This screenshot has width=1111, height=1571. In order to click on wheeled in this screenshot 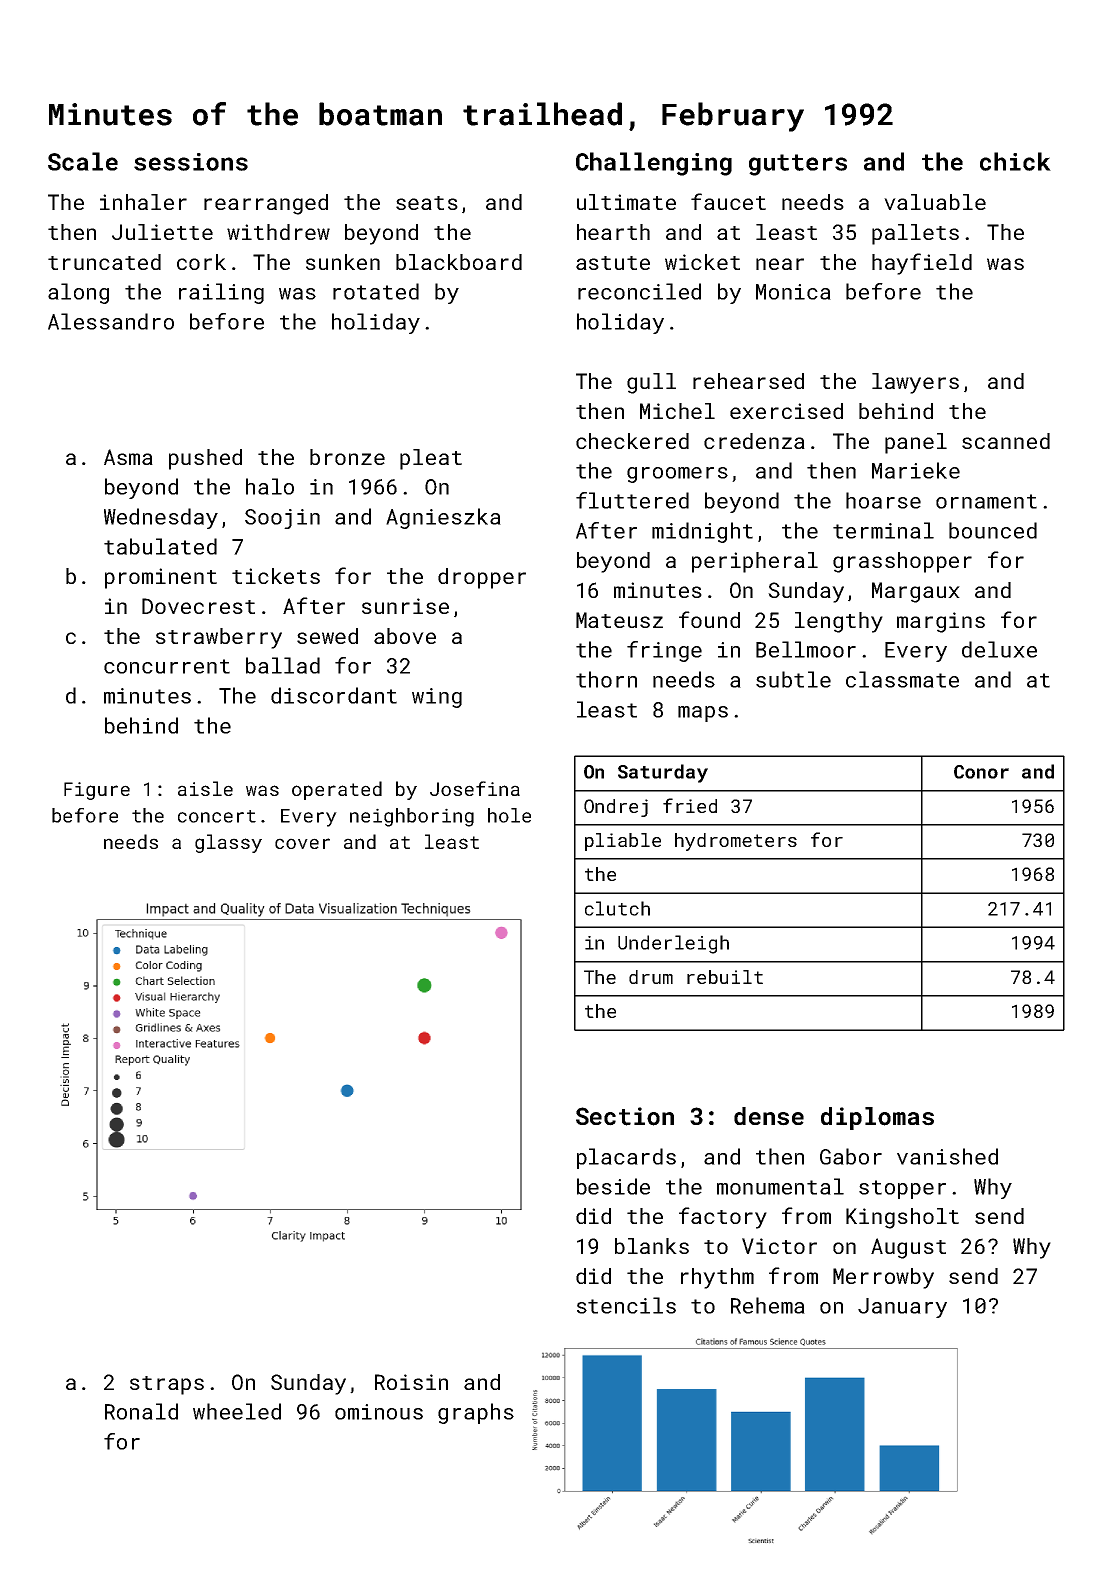, I will do `click(237, 1411)`.
